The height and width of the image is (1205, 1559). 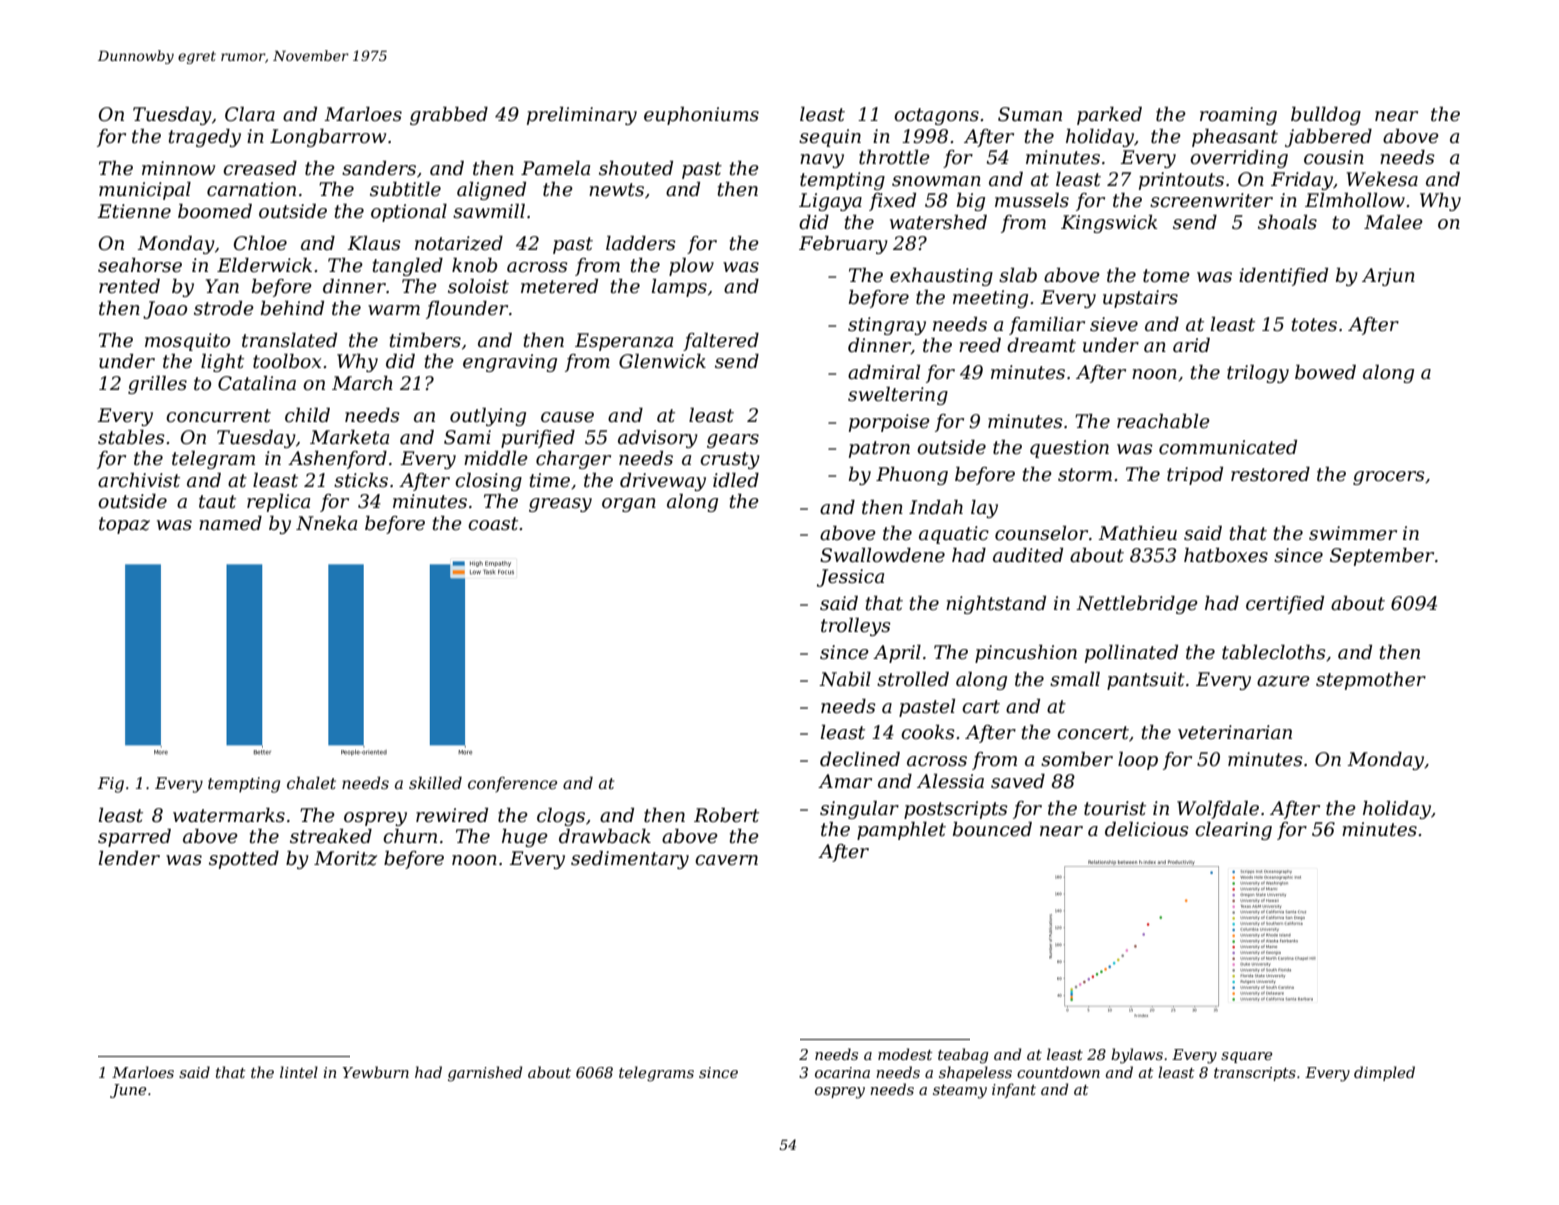 What do you see at coordinates (129, 858) in the image?
I see `lender` at bounding box center [129, 858].
